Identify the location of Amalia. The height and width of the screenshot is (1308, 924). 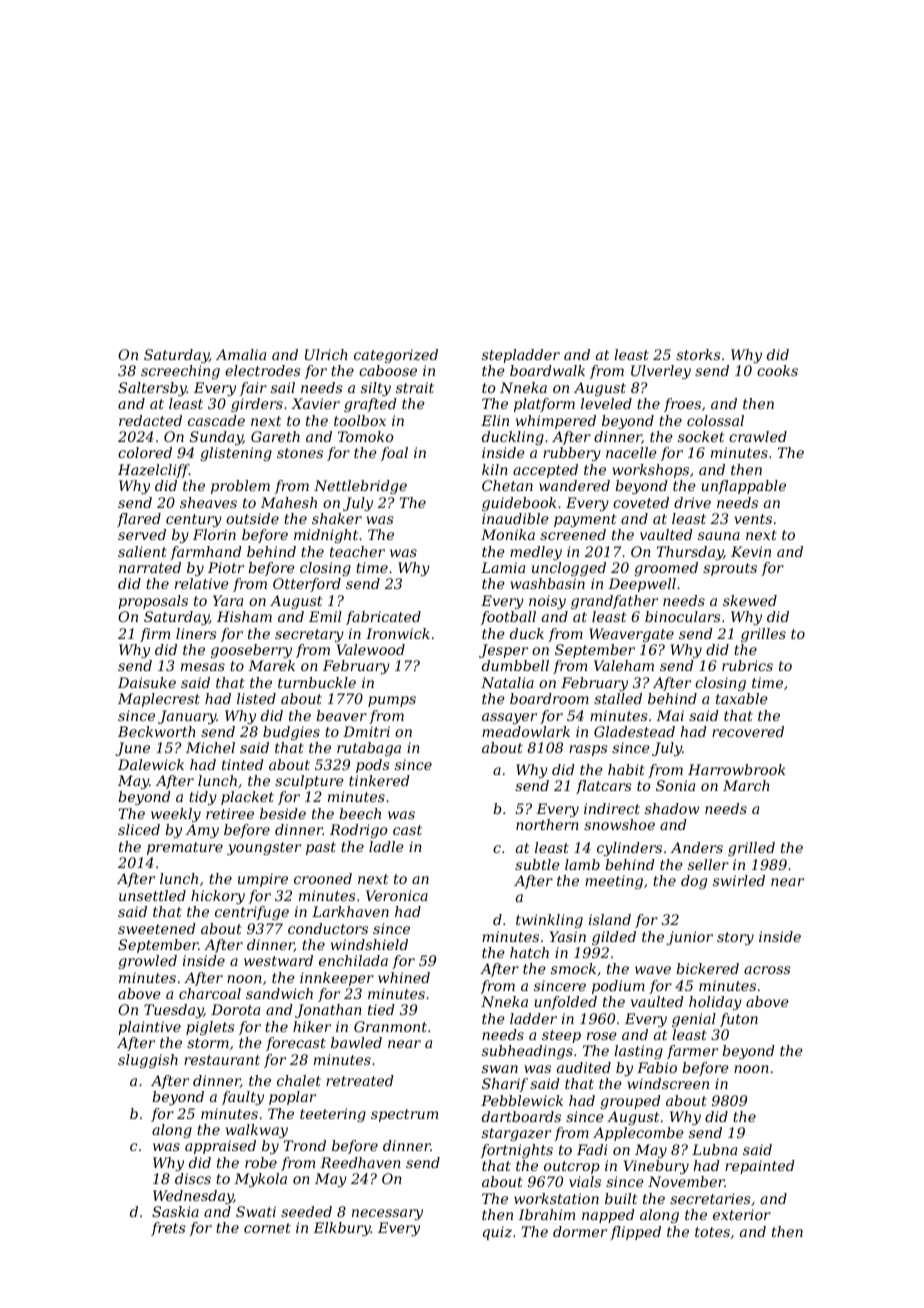
(241, 354).
